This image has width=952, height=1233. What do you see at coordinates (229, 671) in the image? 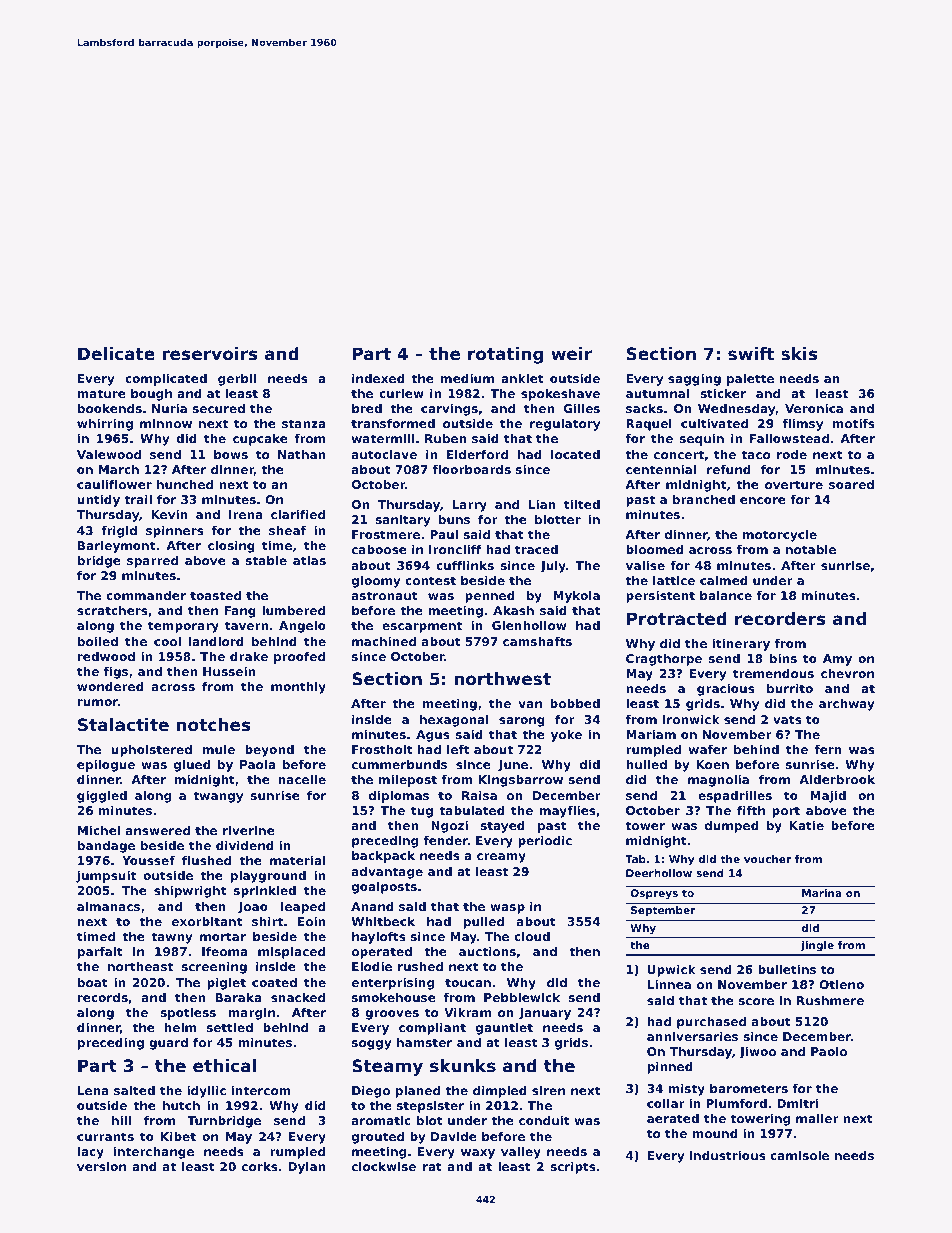
I see `Hussein` at bounding box center [229, 671].
